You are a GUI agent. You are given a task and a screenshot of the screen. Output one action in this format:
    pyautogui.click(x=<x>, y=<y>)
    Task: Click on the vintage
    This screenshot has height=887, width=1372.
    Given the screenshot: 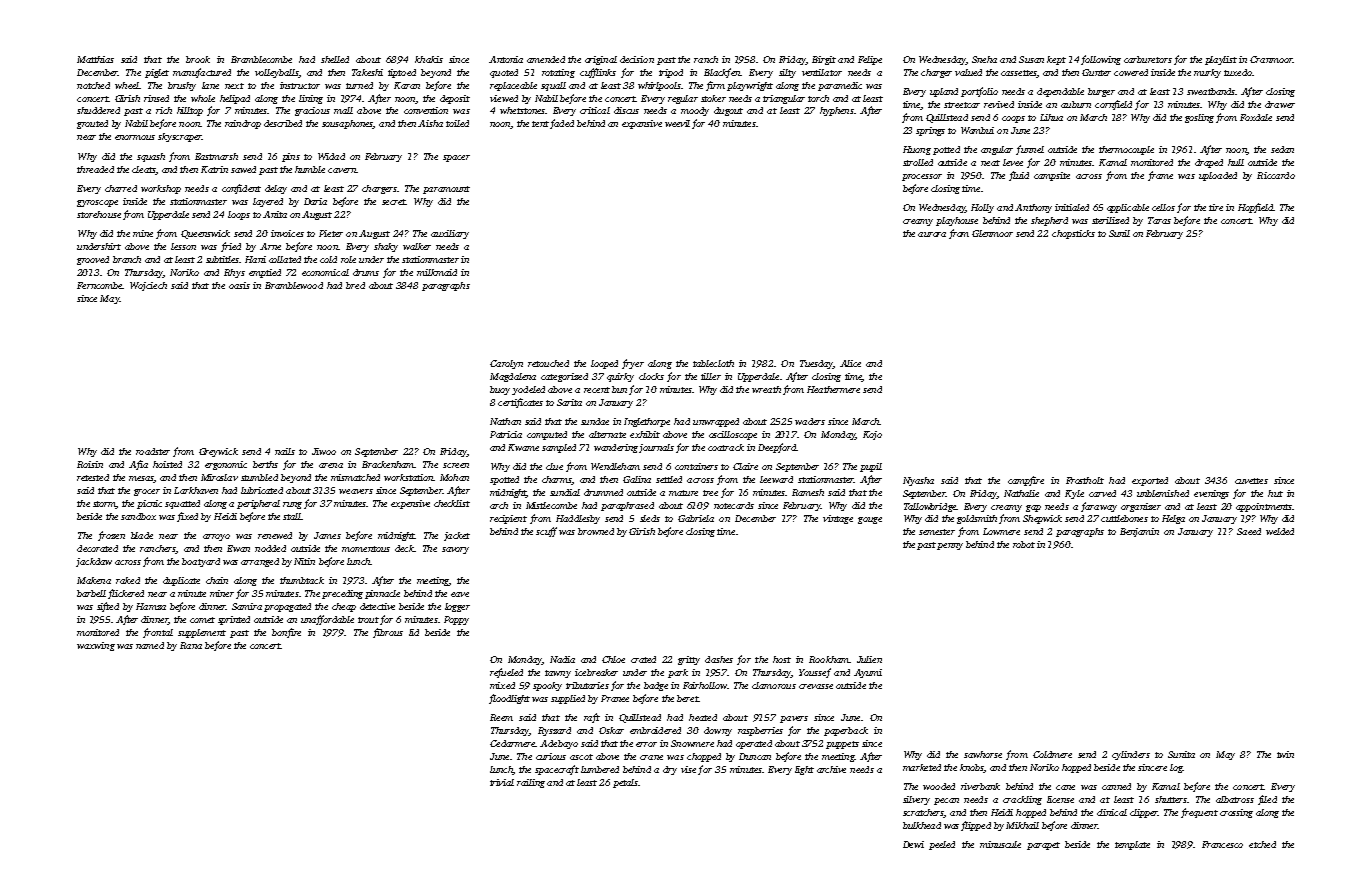 What is the action you would take?
    pyautogui.click(x=838, y=519)
